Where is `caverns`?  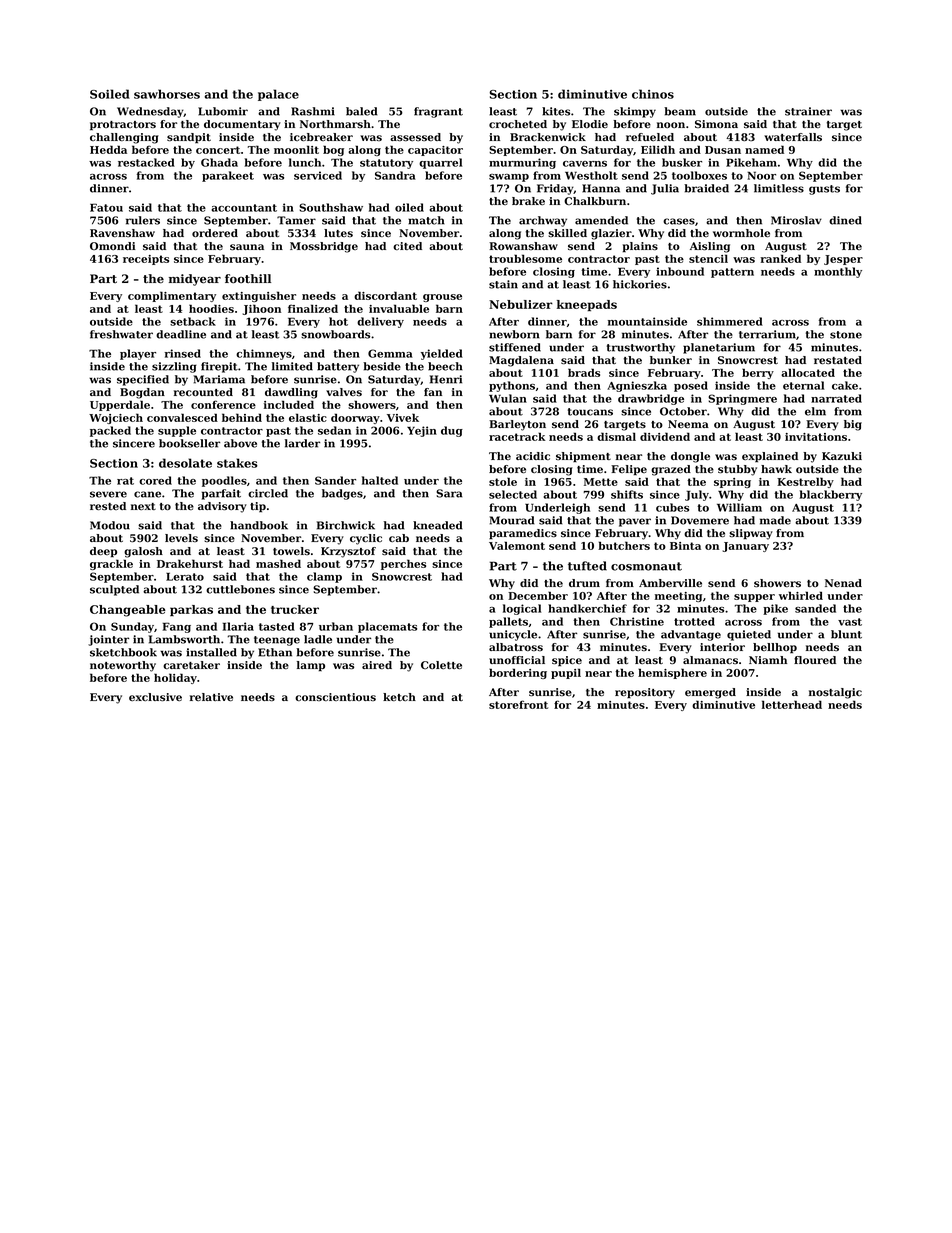
caverns is located at coordinates (585, 164).
